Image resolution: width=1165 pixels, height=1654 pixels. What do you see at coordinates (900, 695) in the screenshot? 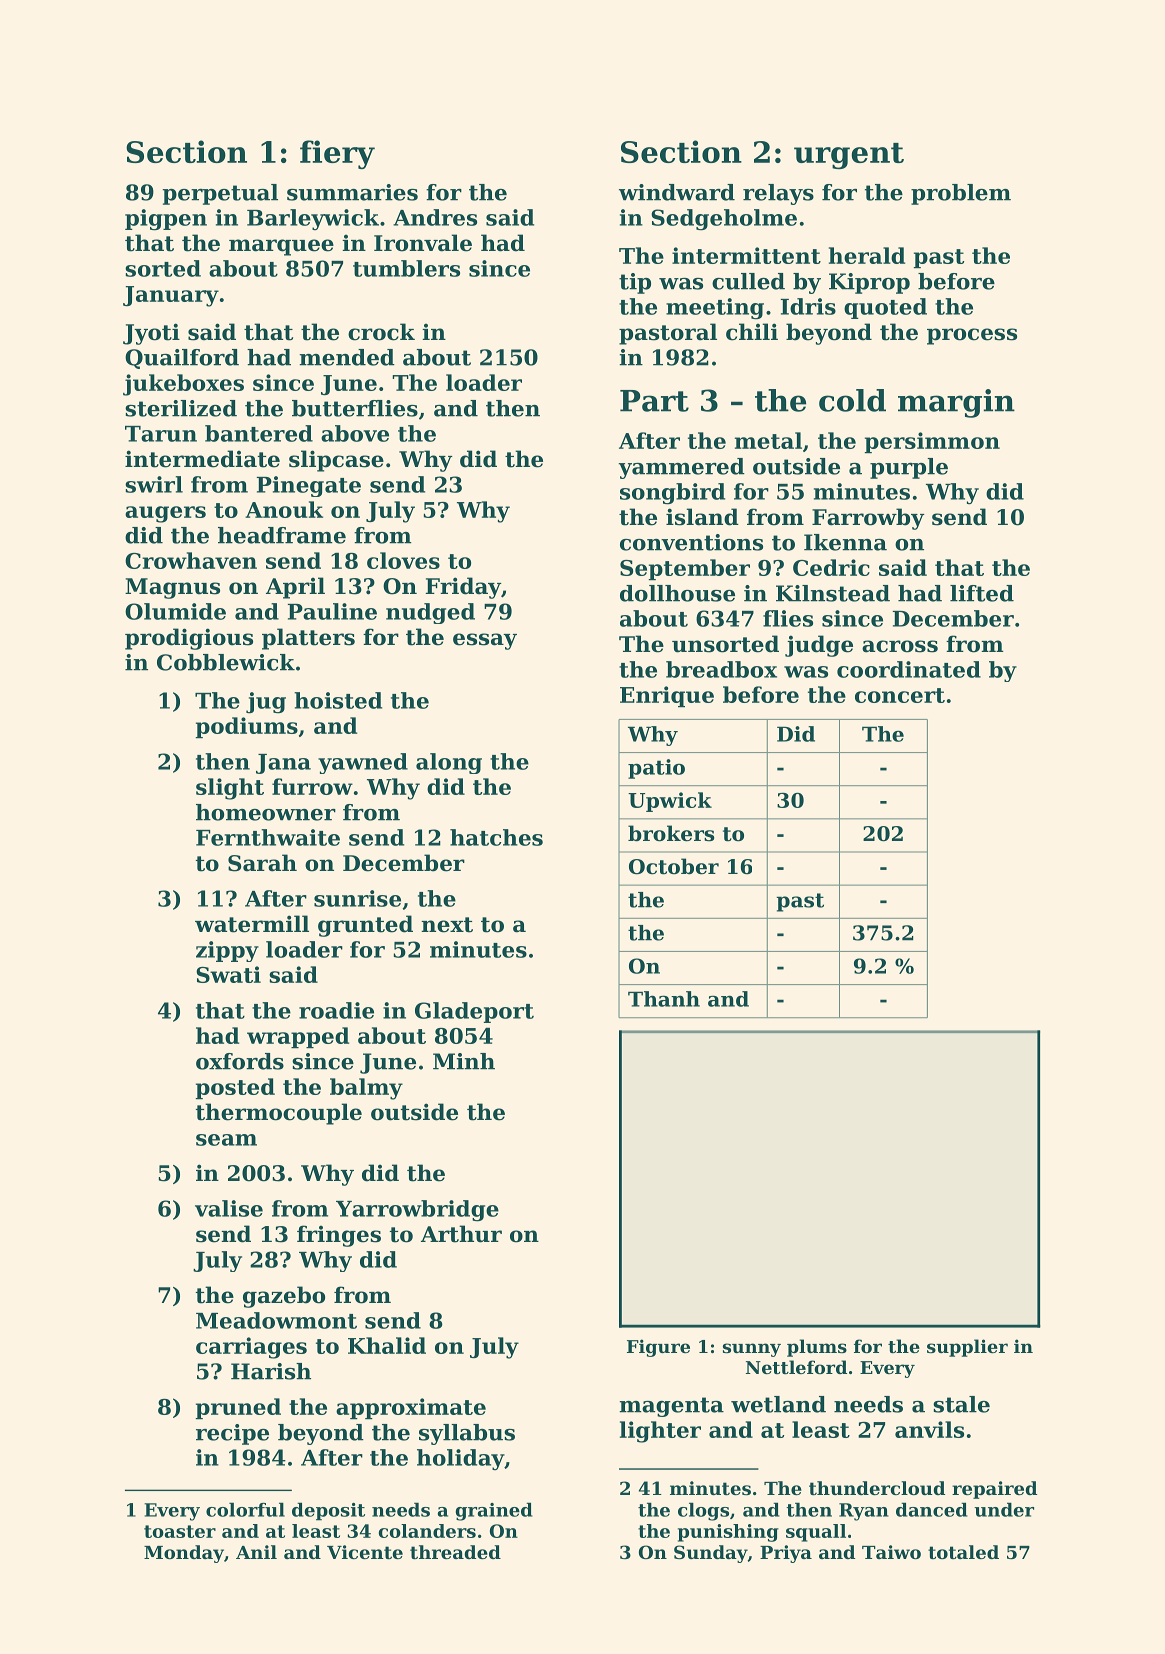
I see `concert` at bounding box center [900, 695].
